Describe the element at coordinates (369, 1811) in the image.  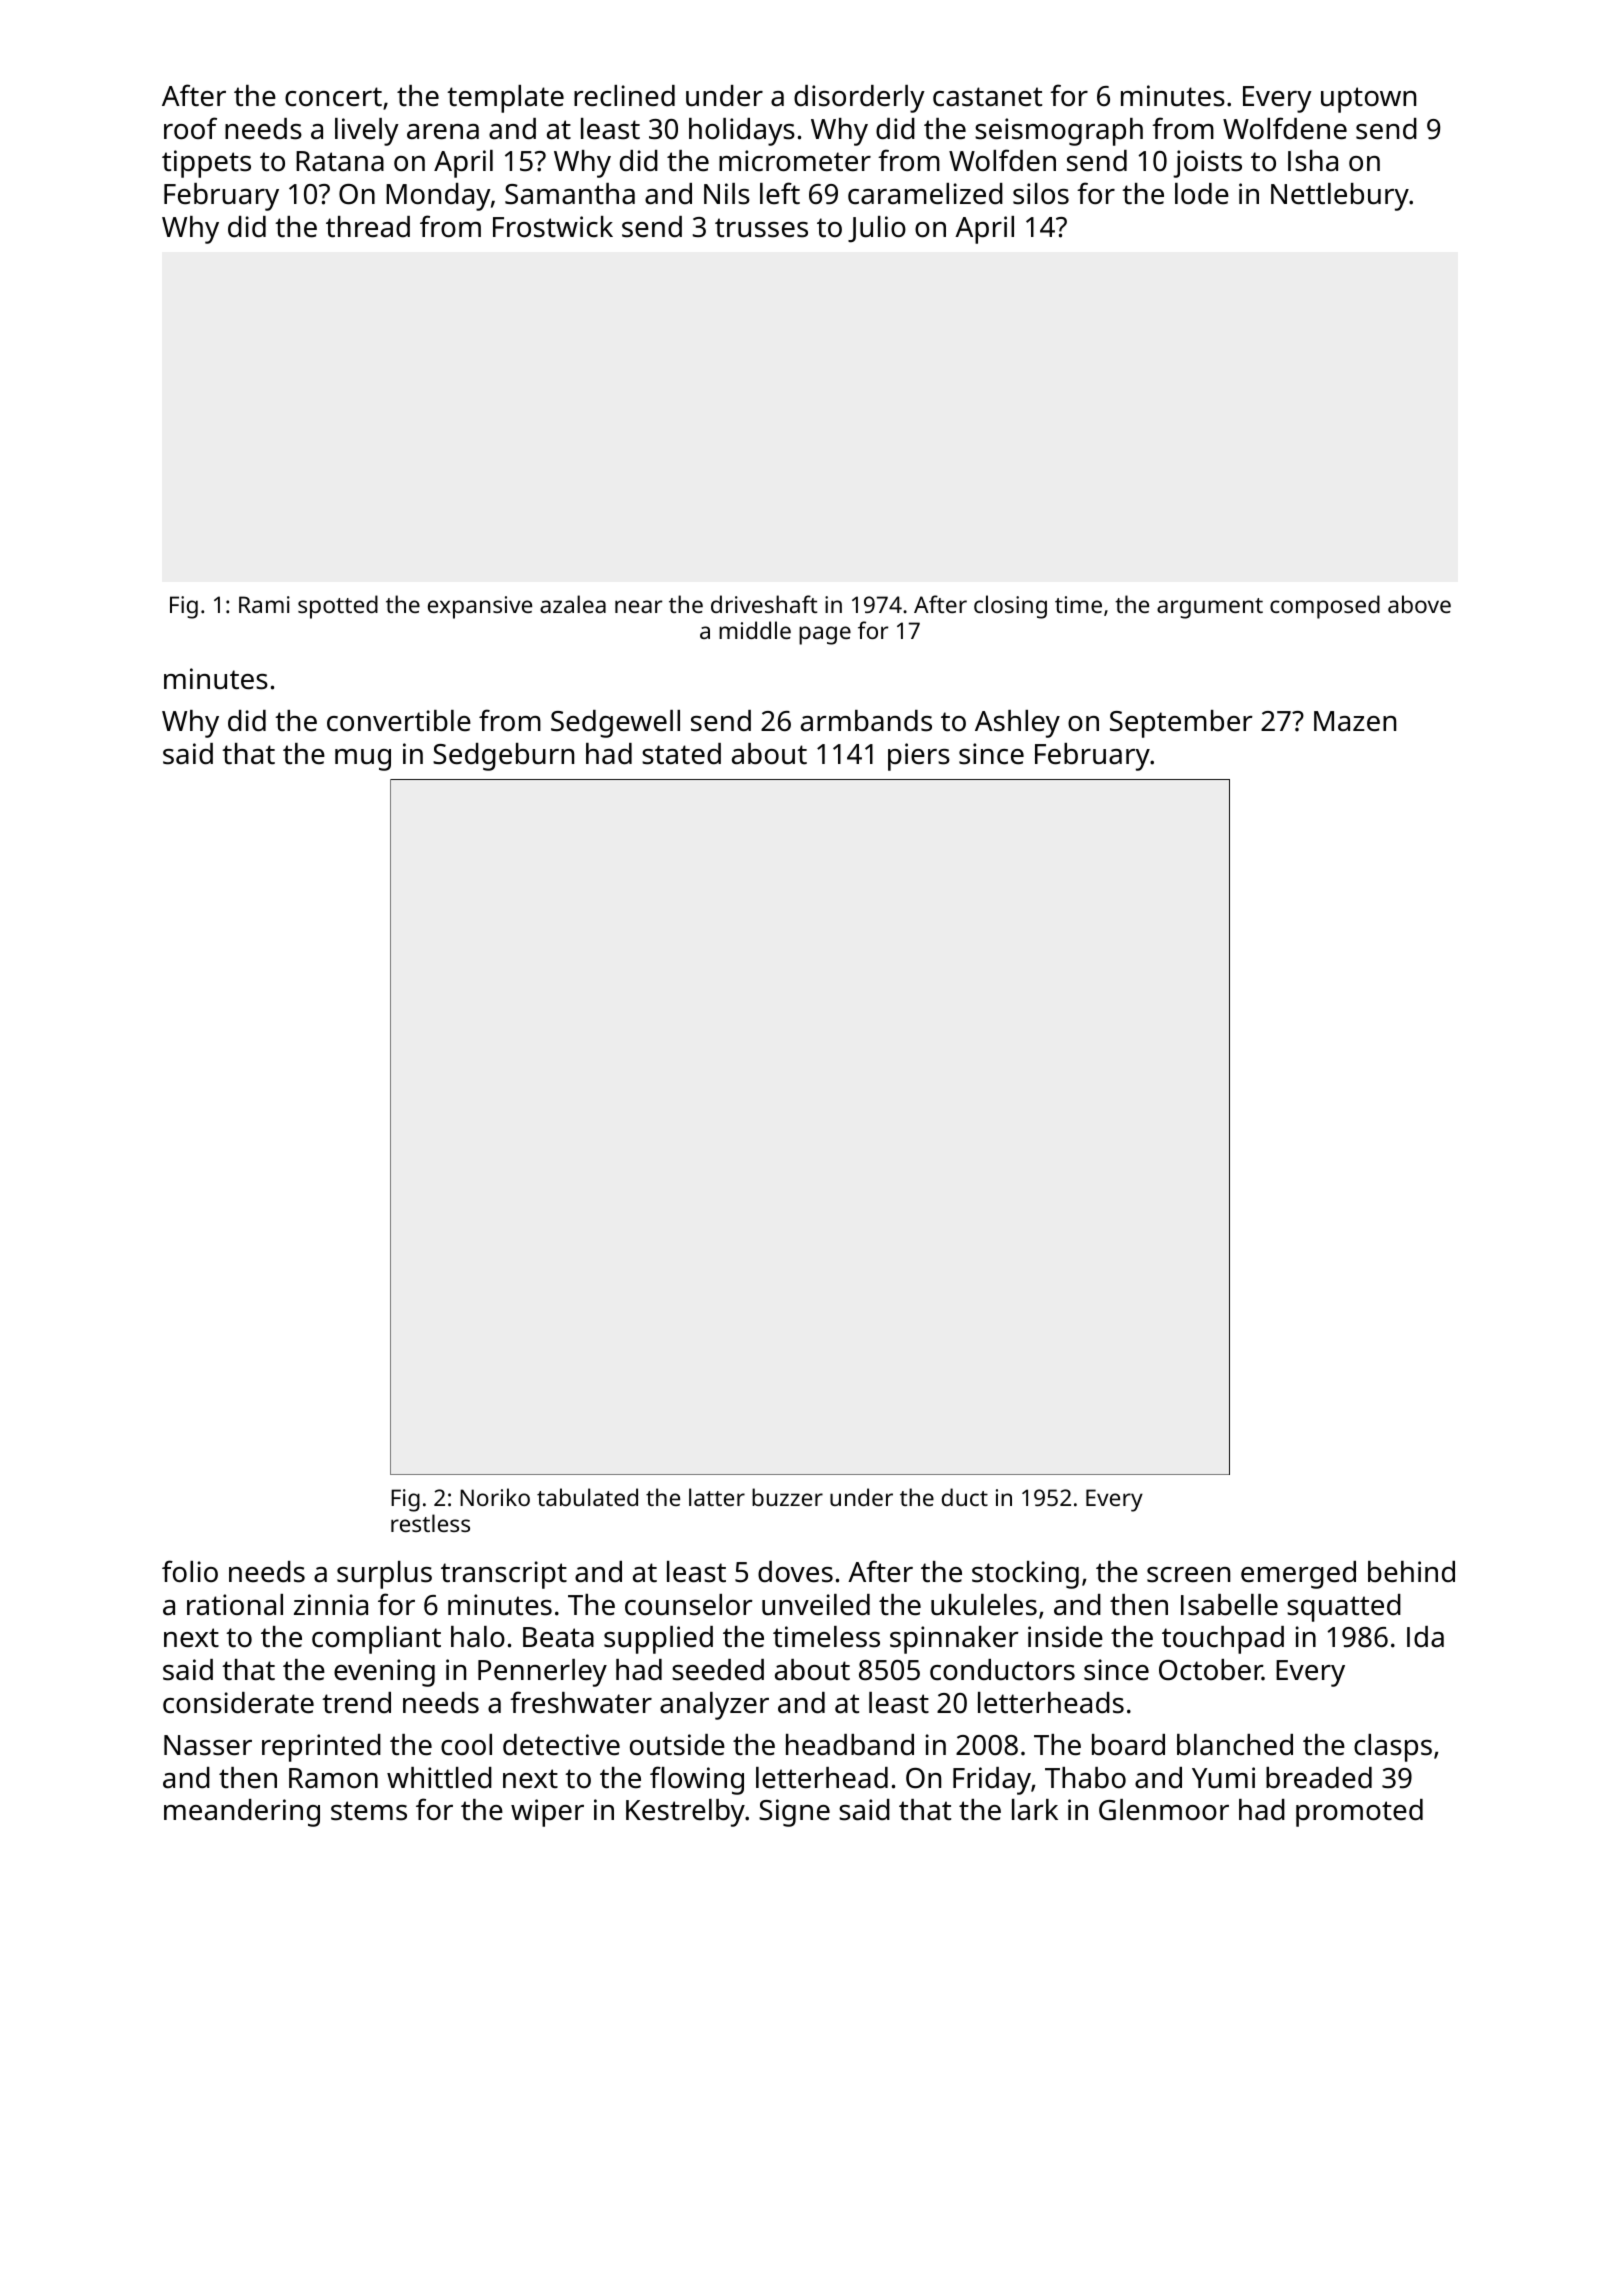
I see `stems` at that location.
